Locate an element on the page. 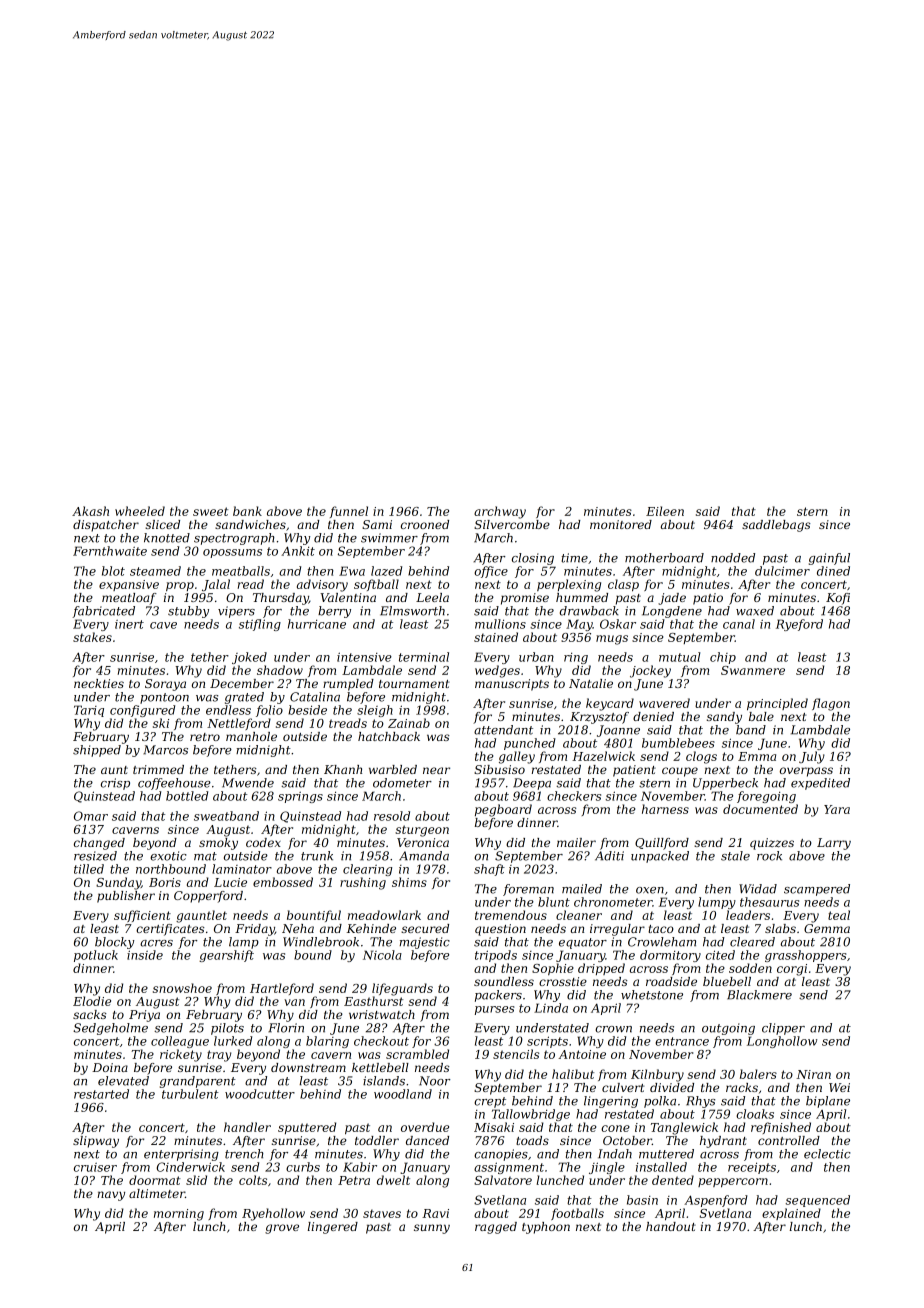 This page has width=924, height=1308. Linda is located at coordinates (551, 1008).
